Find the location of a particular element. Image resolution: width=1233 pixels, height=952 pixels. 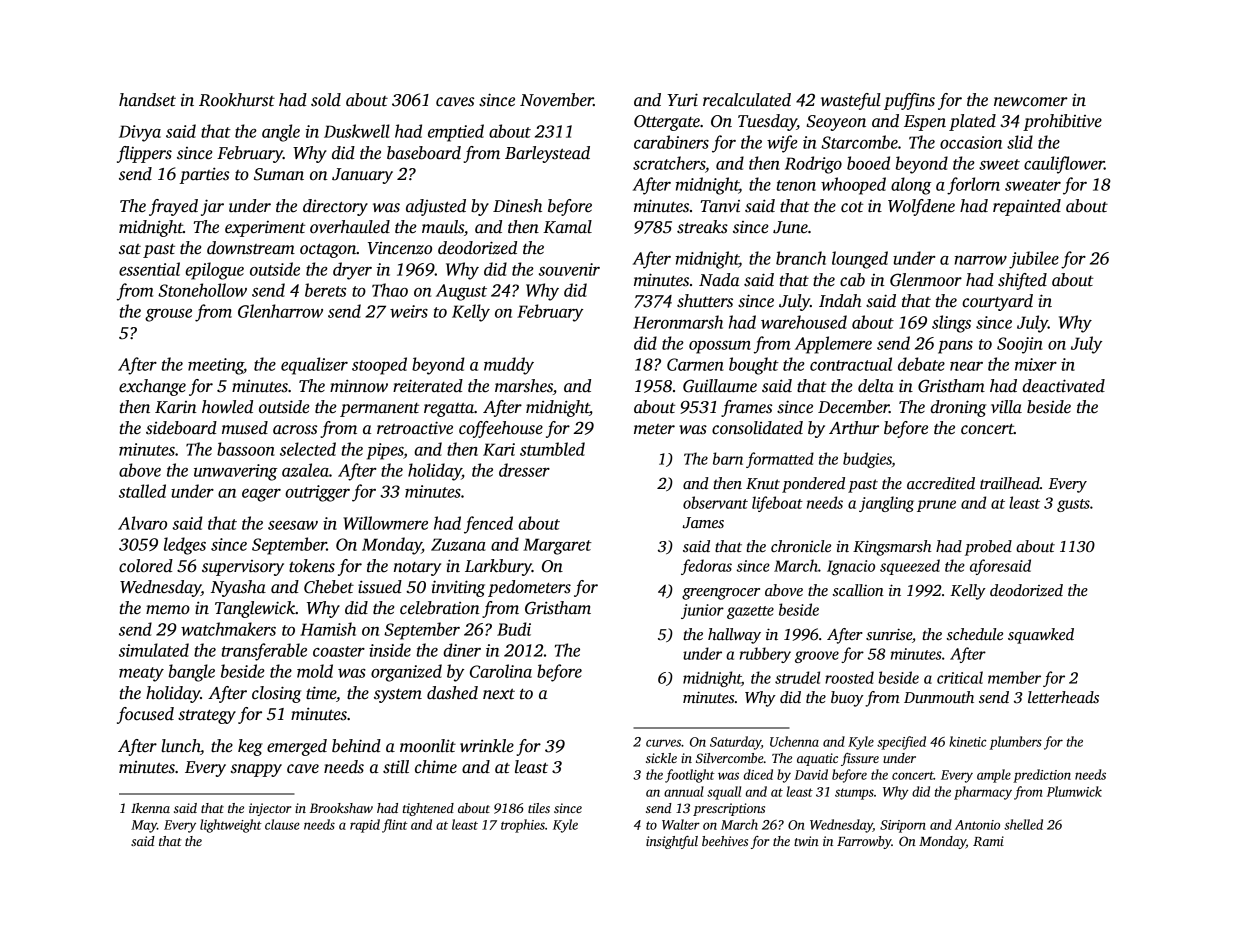

trophies is located at coordinates (523, 826).
